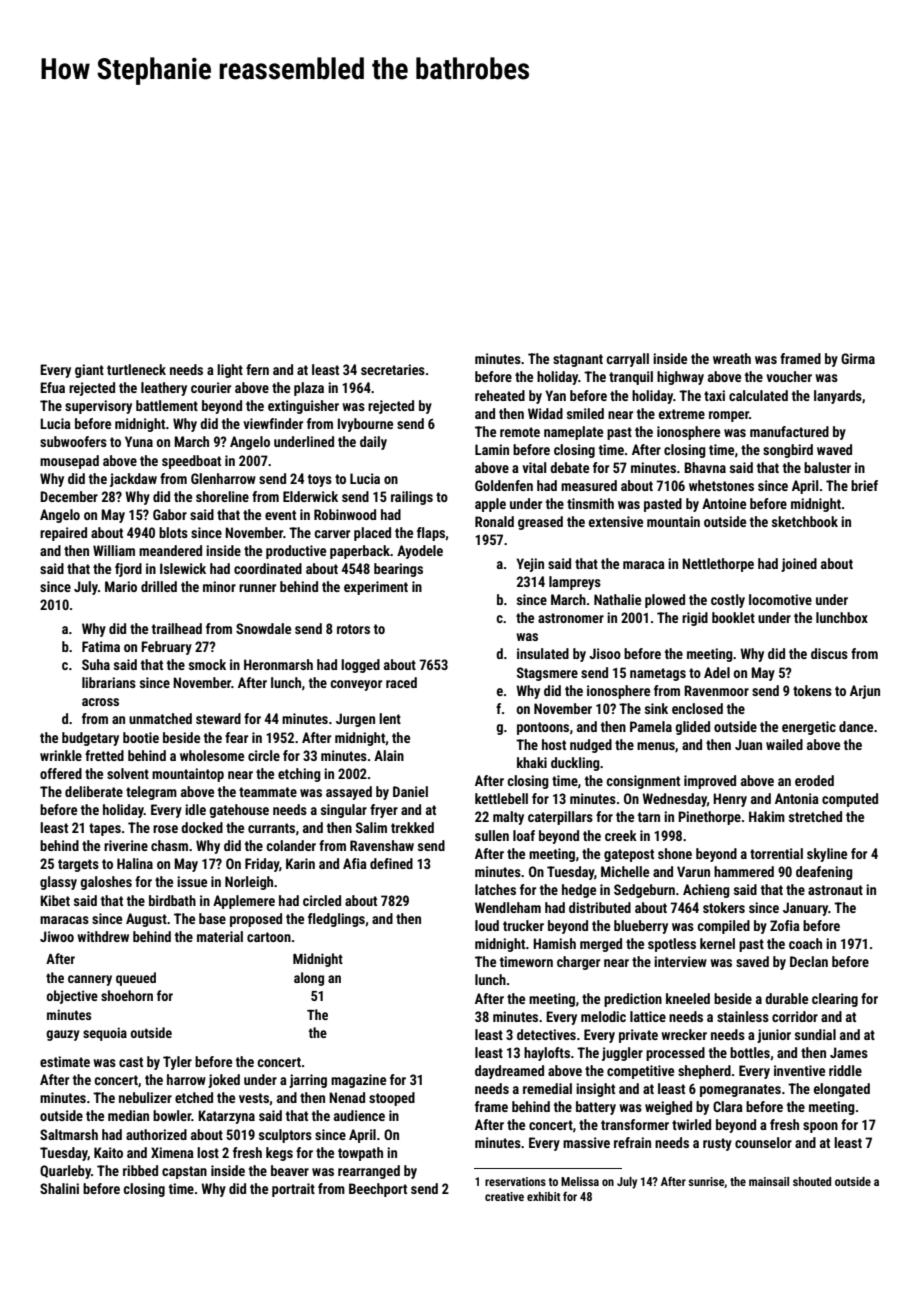 The height and width of the image is (1308, 924). What do you see at coordinates (59, 1188) in the image?
I see `Shalini` at bounding box center [59, 1188].
